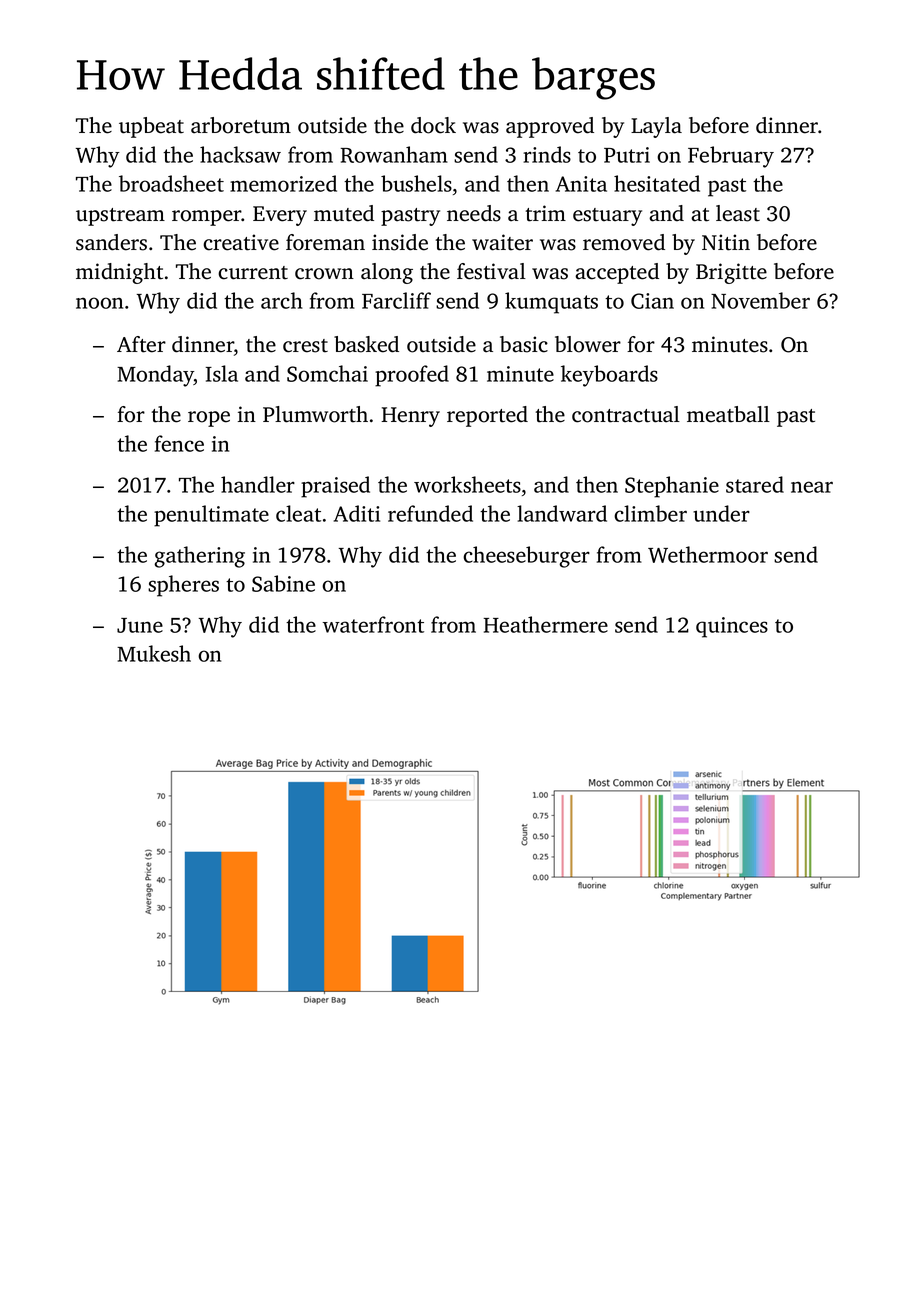  What do you see at coordinates (120, 217) in the screenshot?
I see `upstream` at bounding box center [120, 217].
